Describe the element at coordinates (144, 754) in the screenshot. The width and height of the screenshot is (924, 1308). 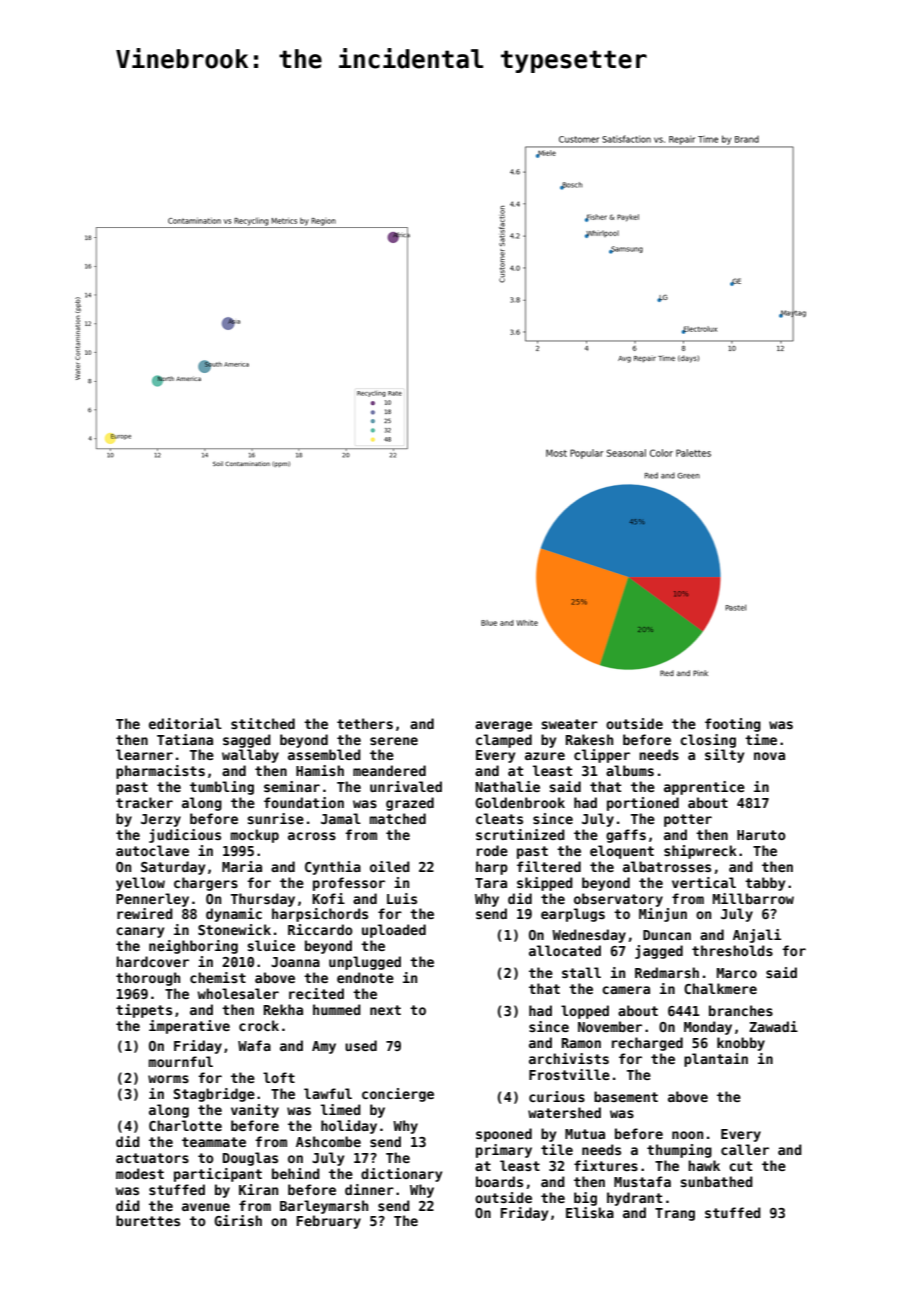
I see `learner` at that location.
